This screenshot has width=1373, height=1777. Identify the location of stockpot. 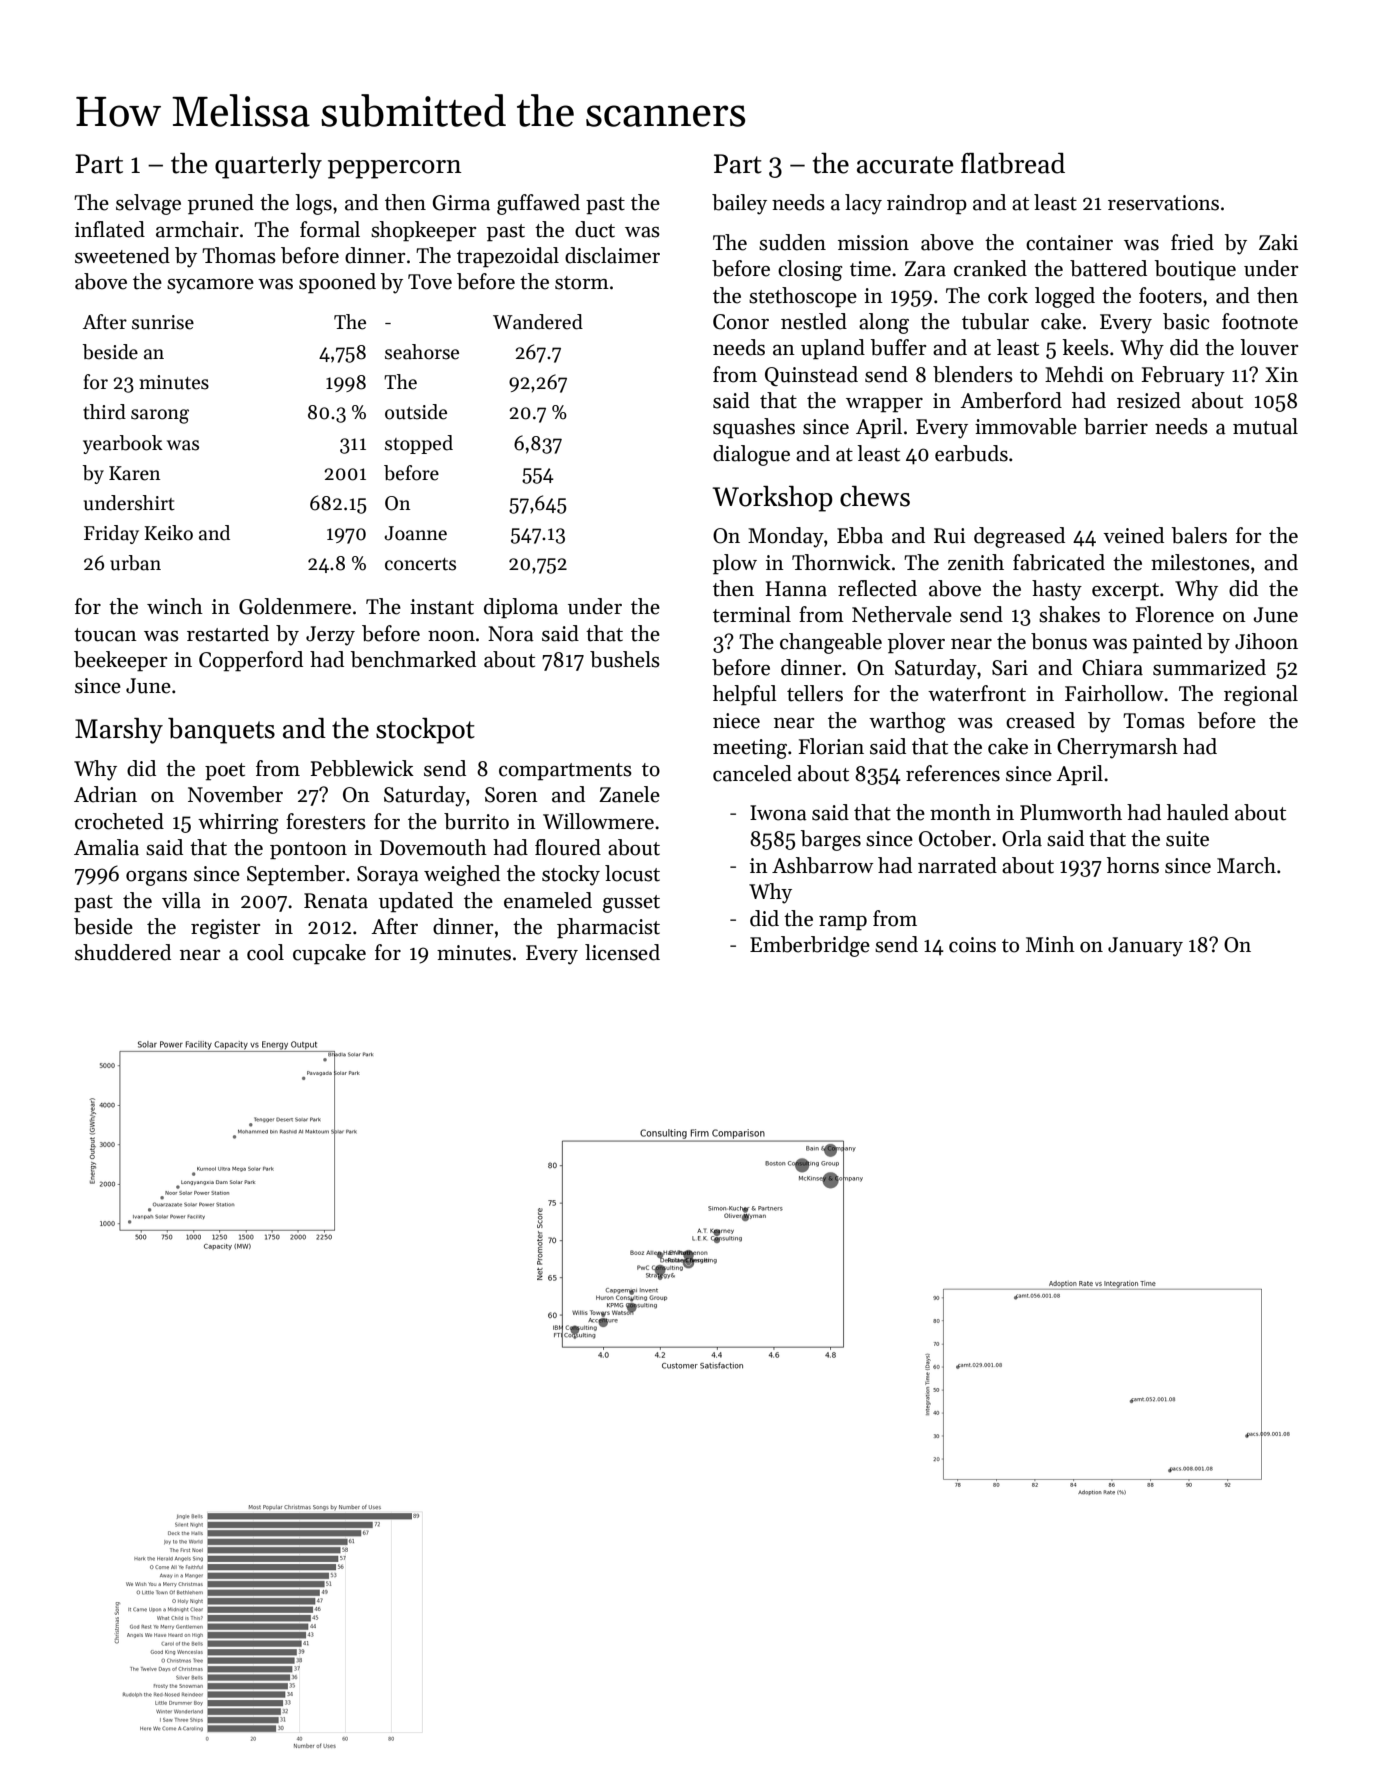
(425, 731).
